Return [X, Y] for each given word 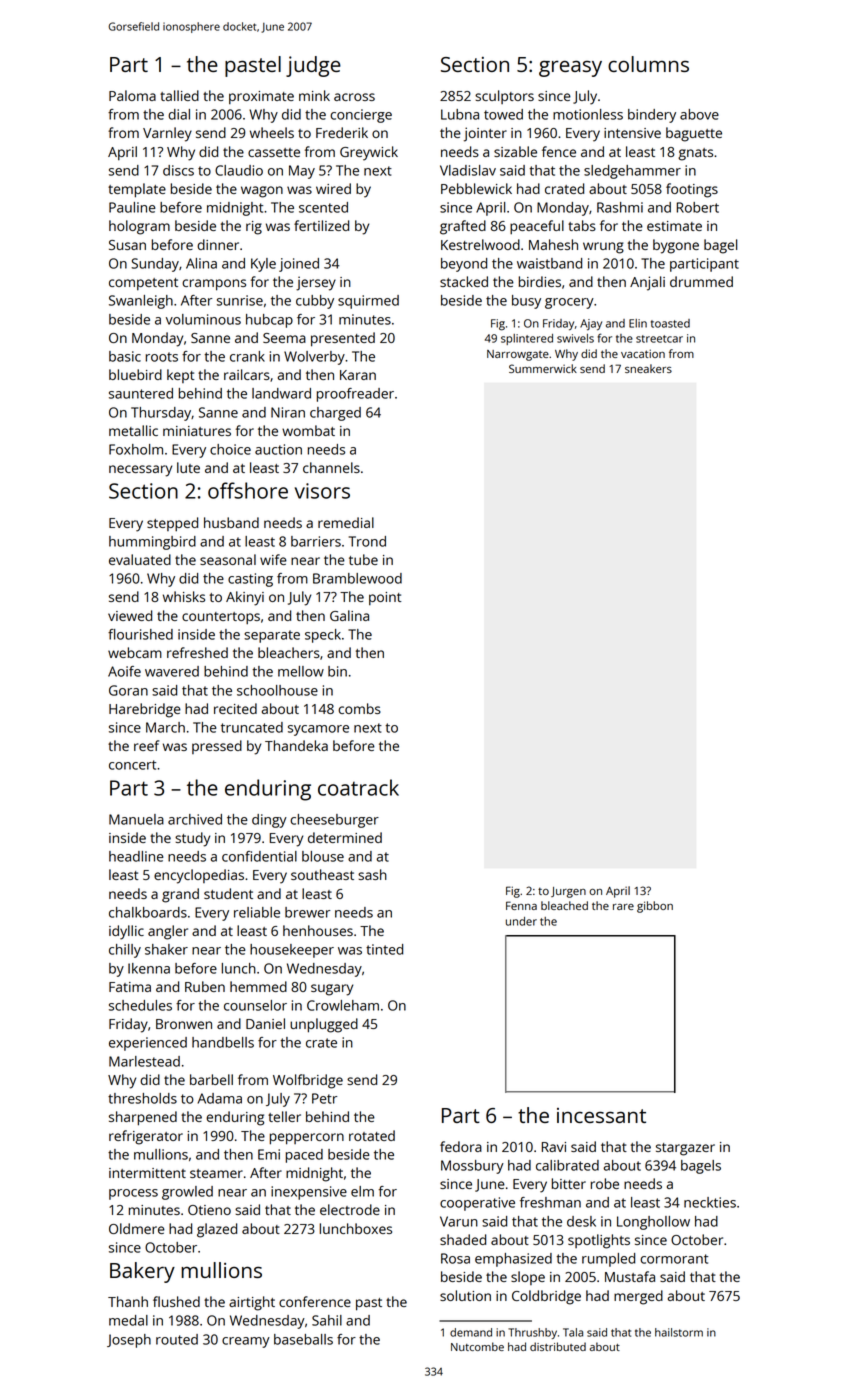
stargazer [685, 1149]
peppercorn [307, 1139]
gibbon [655, 907]
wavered [172, 671]
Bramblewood [357, 578]
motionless [588, 114]
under [521, 921]
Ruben [205, 986]
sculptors [504, 97]
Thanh [128, 1301]
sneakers [648, 368]
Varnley [167, 134]
